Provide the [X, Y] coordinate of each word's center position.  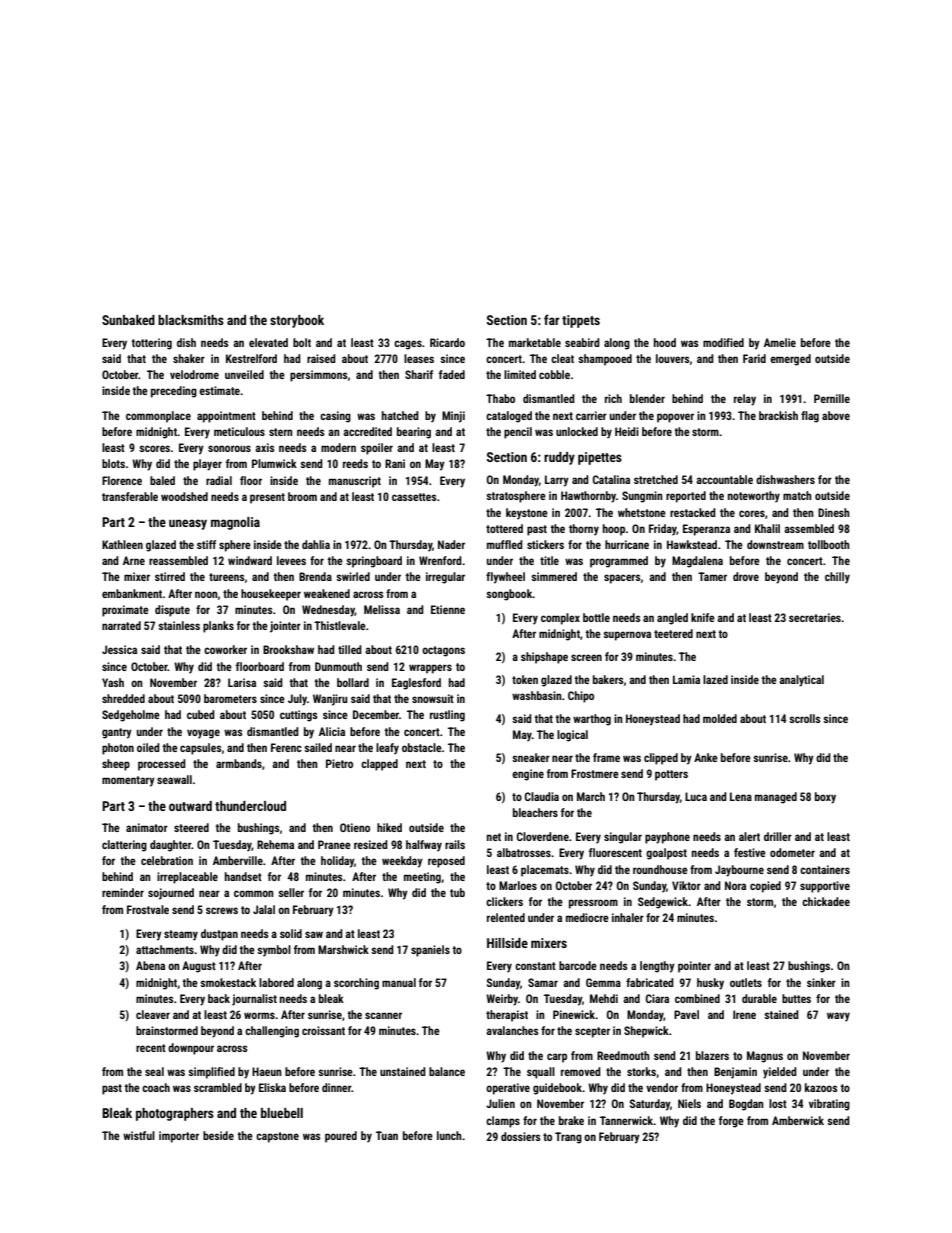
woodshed [184, 496]
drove [746, 576]
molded [720, 718]
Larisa [242, 682]
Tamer [712, 576]
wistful [139, 1135]
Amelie [780, 342]
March [591, 796]
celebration [167, 860]
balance [447, 1071]
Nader [451, 544]
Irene [744, 1014]
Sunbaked [128, 320]
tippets [581, 321]
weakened [327, 593]
